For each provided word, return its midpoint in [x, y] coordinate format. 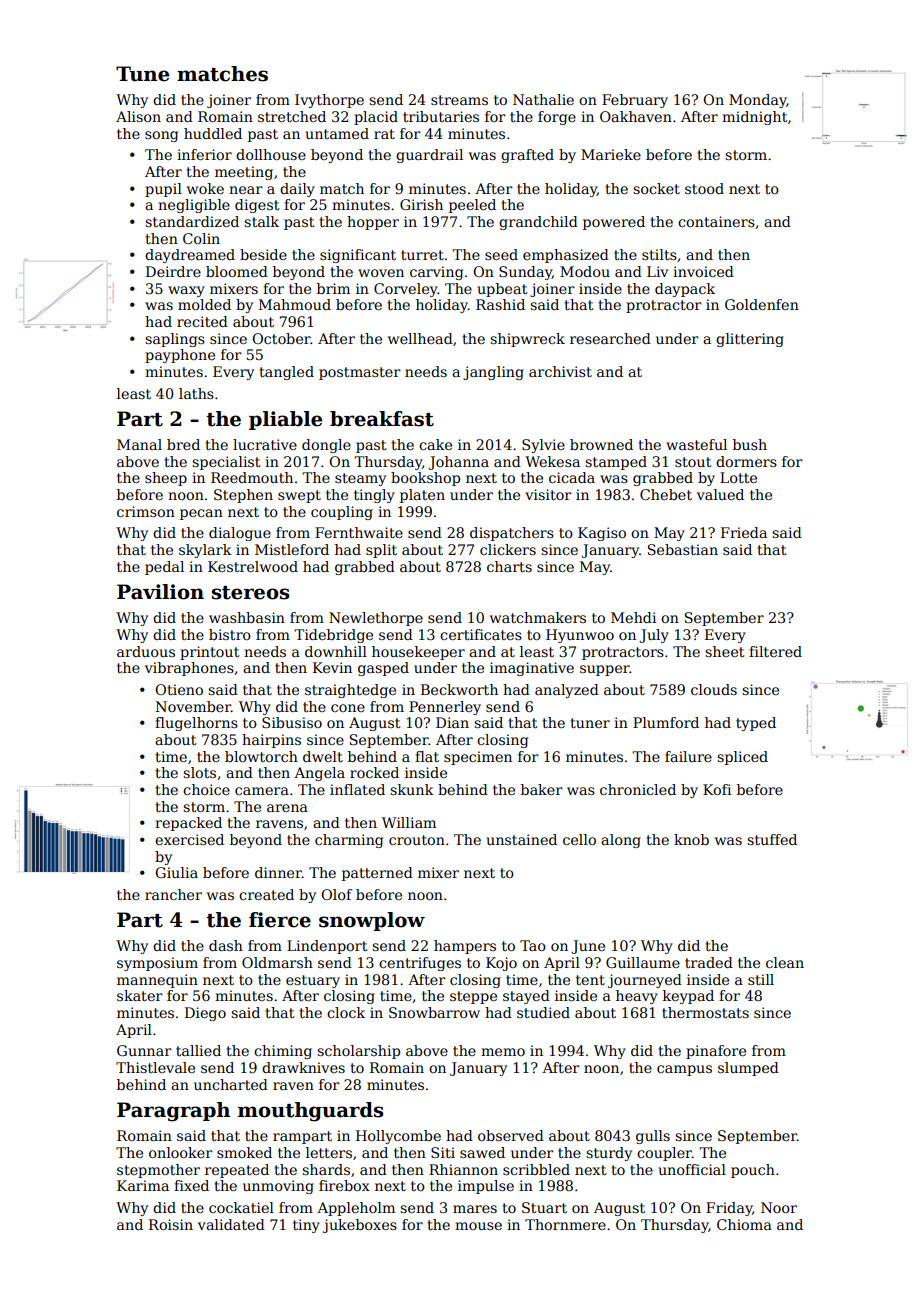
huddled [213, 133]
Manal [139, 444]
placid [376, 118]
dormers [746, 461]
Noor [779, 1207]
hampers [465, 947]
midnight [755, 118]
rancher [173, 894]
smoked [244, 1152]
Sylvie [543, 446]
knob [691, 839]
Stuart [544, 1207]
